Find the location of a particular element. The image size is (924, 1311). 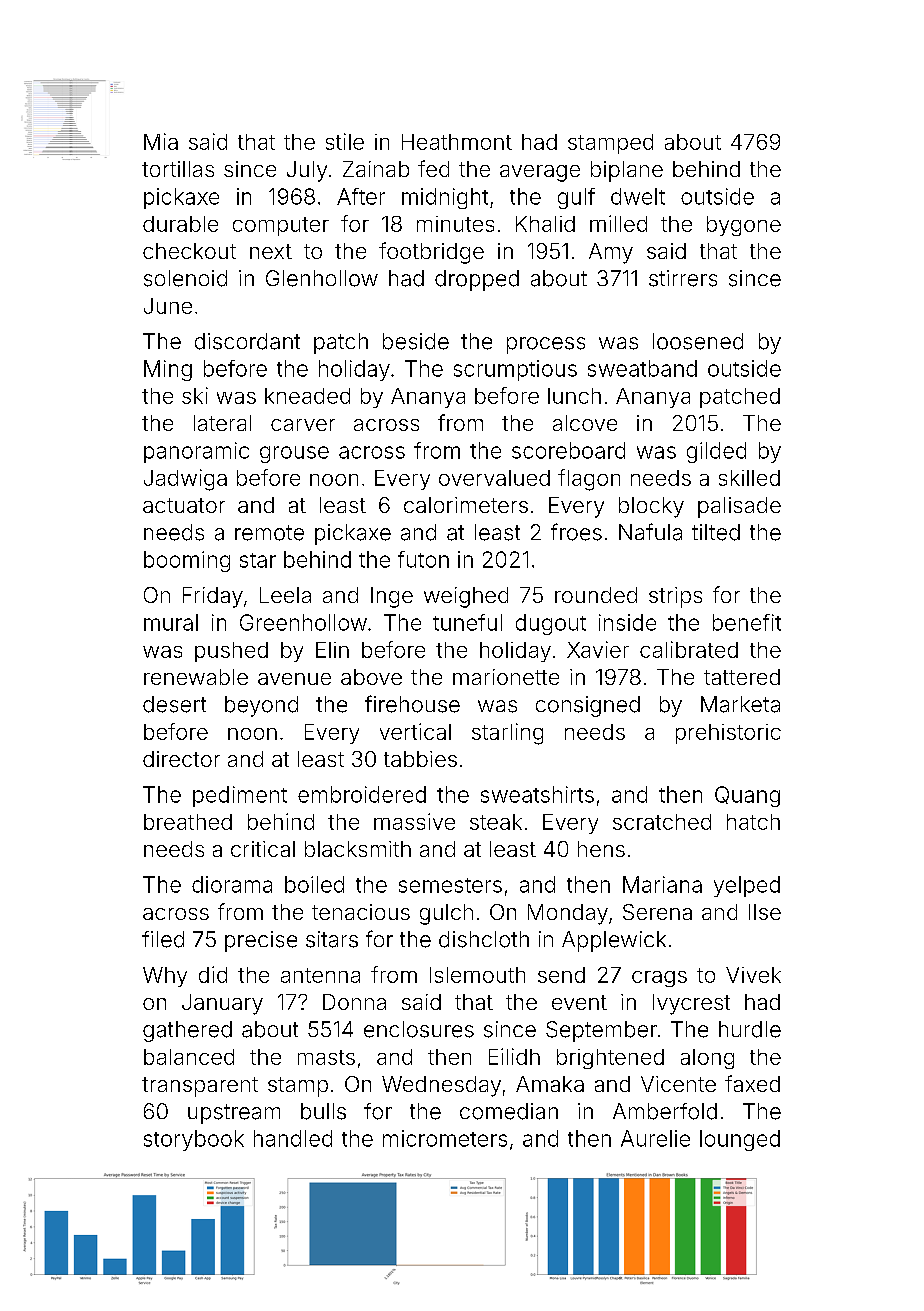

Glenhollow is located at coordinates (322, 278).
